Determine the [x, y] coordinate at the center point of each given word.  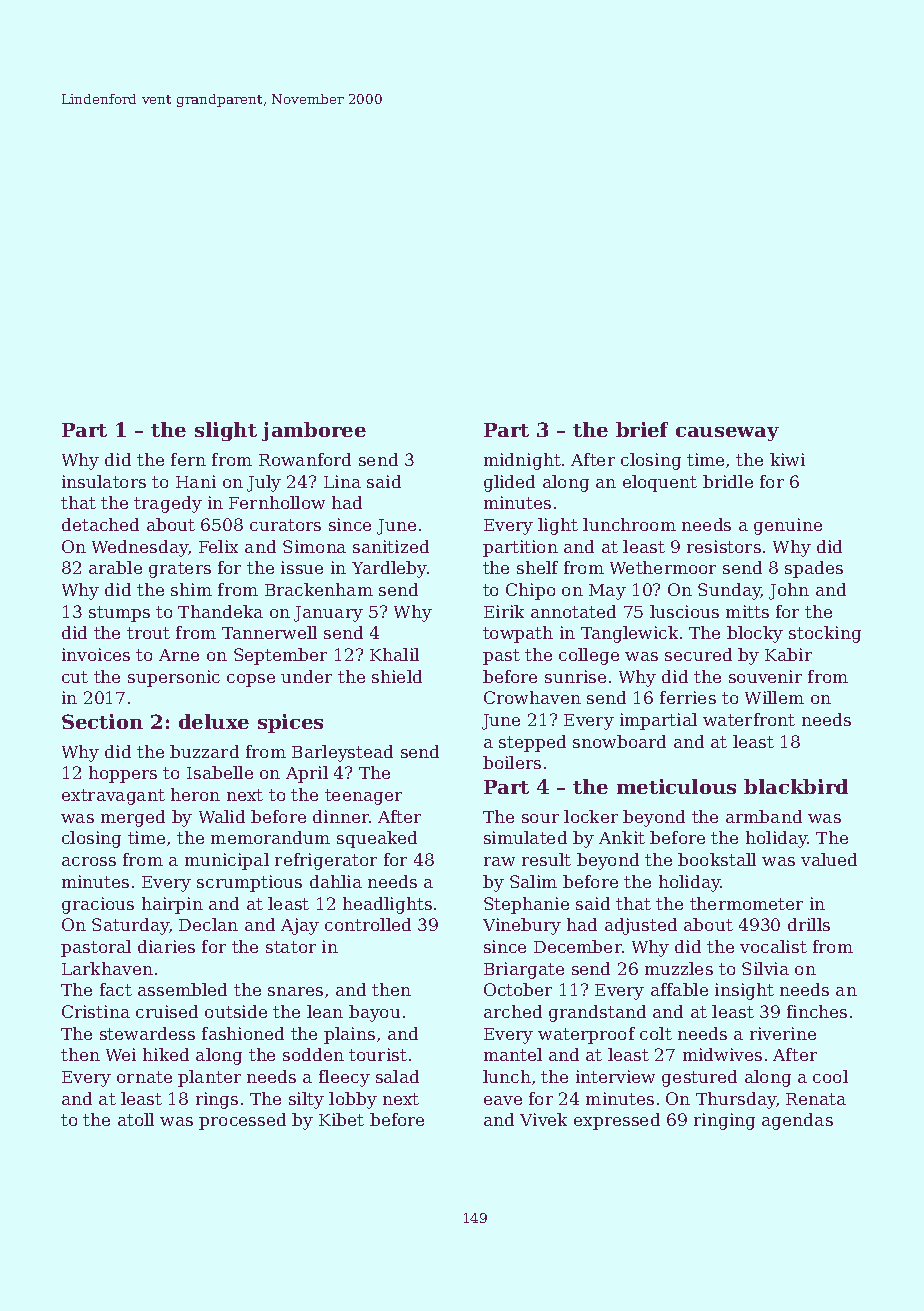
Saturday [130, 926]
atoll [136, 1119]
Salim [533, 881]
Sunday [729, 591]
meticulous [676, 786]
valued [829, 859]
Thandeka [220, 611]
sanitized [391, 546]
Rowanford [305, 459]
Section [102, 721]
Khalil [394, 654]
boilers [512, 762]
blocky [755, 634]
